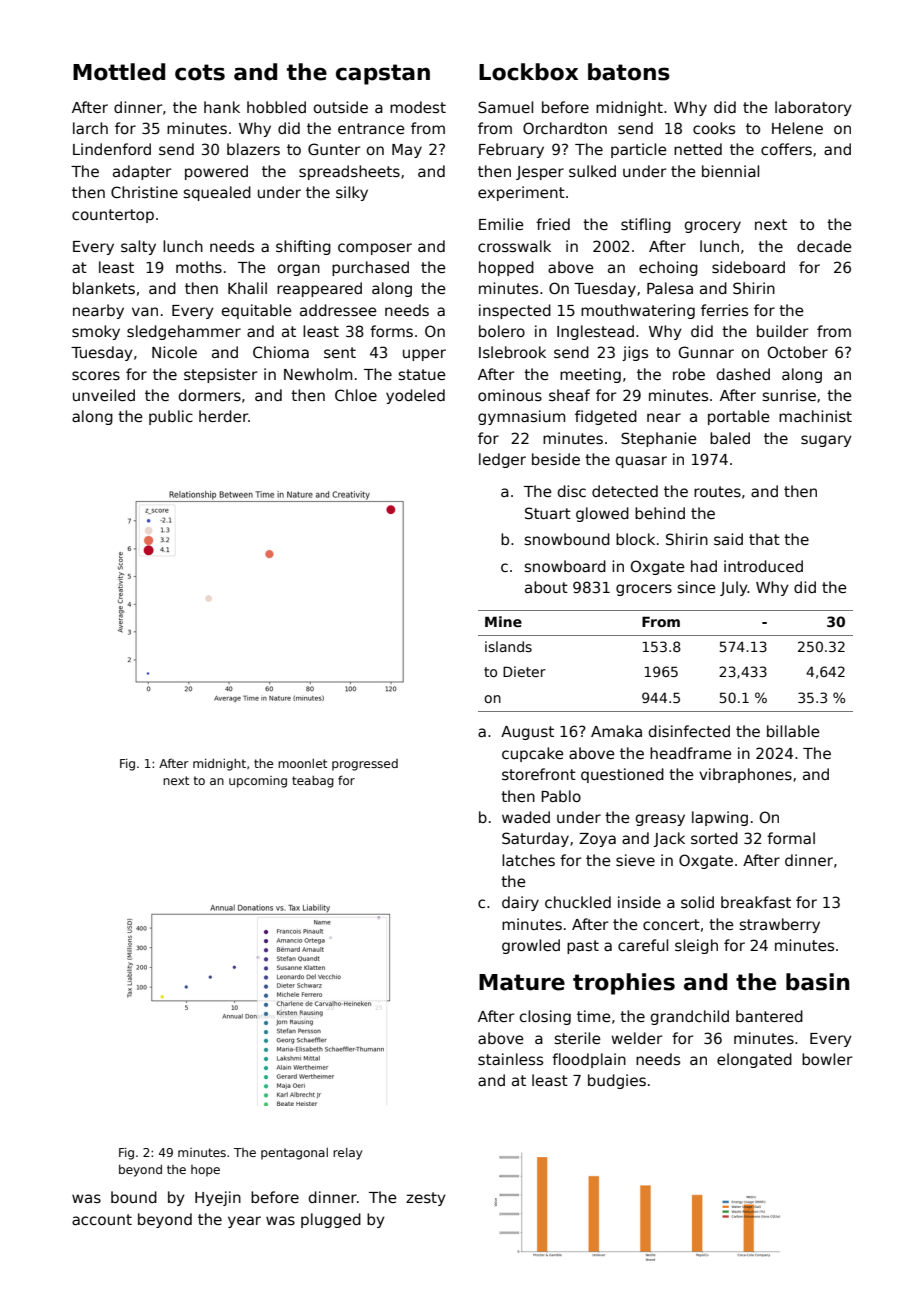 The image size is (924, 1308). Describe the element at coordinates (659, 439) in the screenshot. I see `Stephanie` at that location.
